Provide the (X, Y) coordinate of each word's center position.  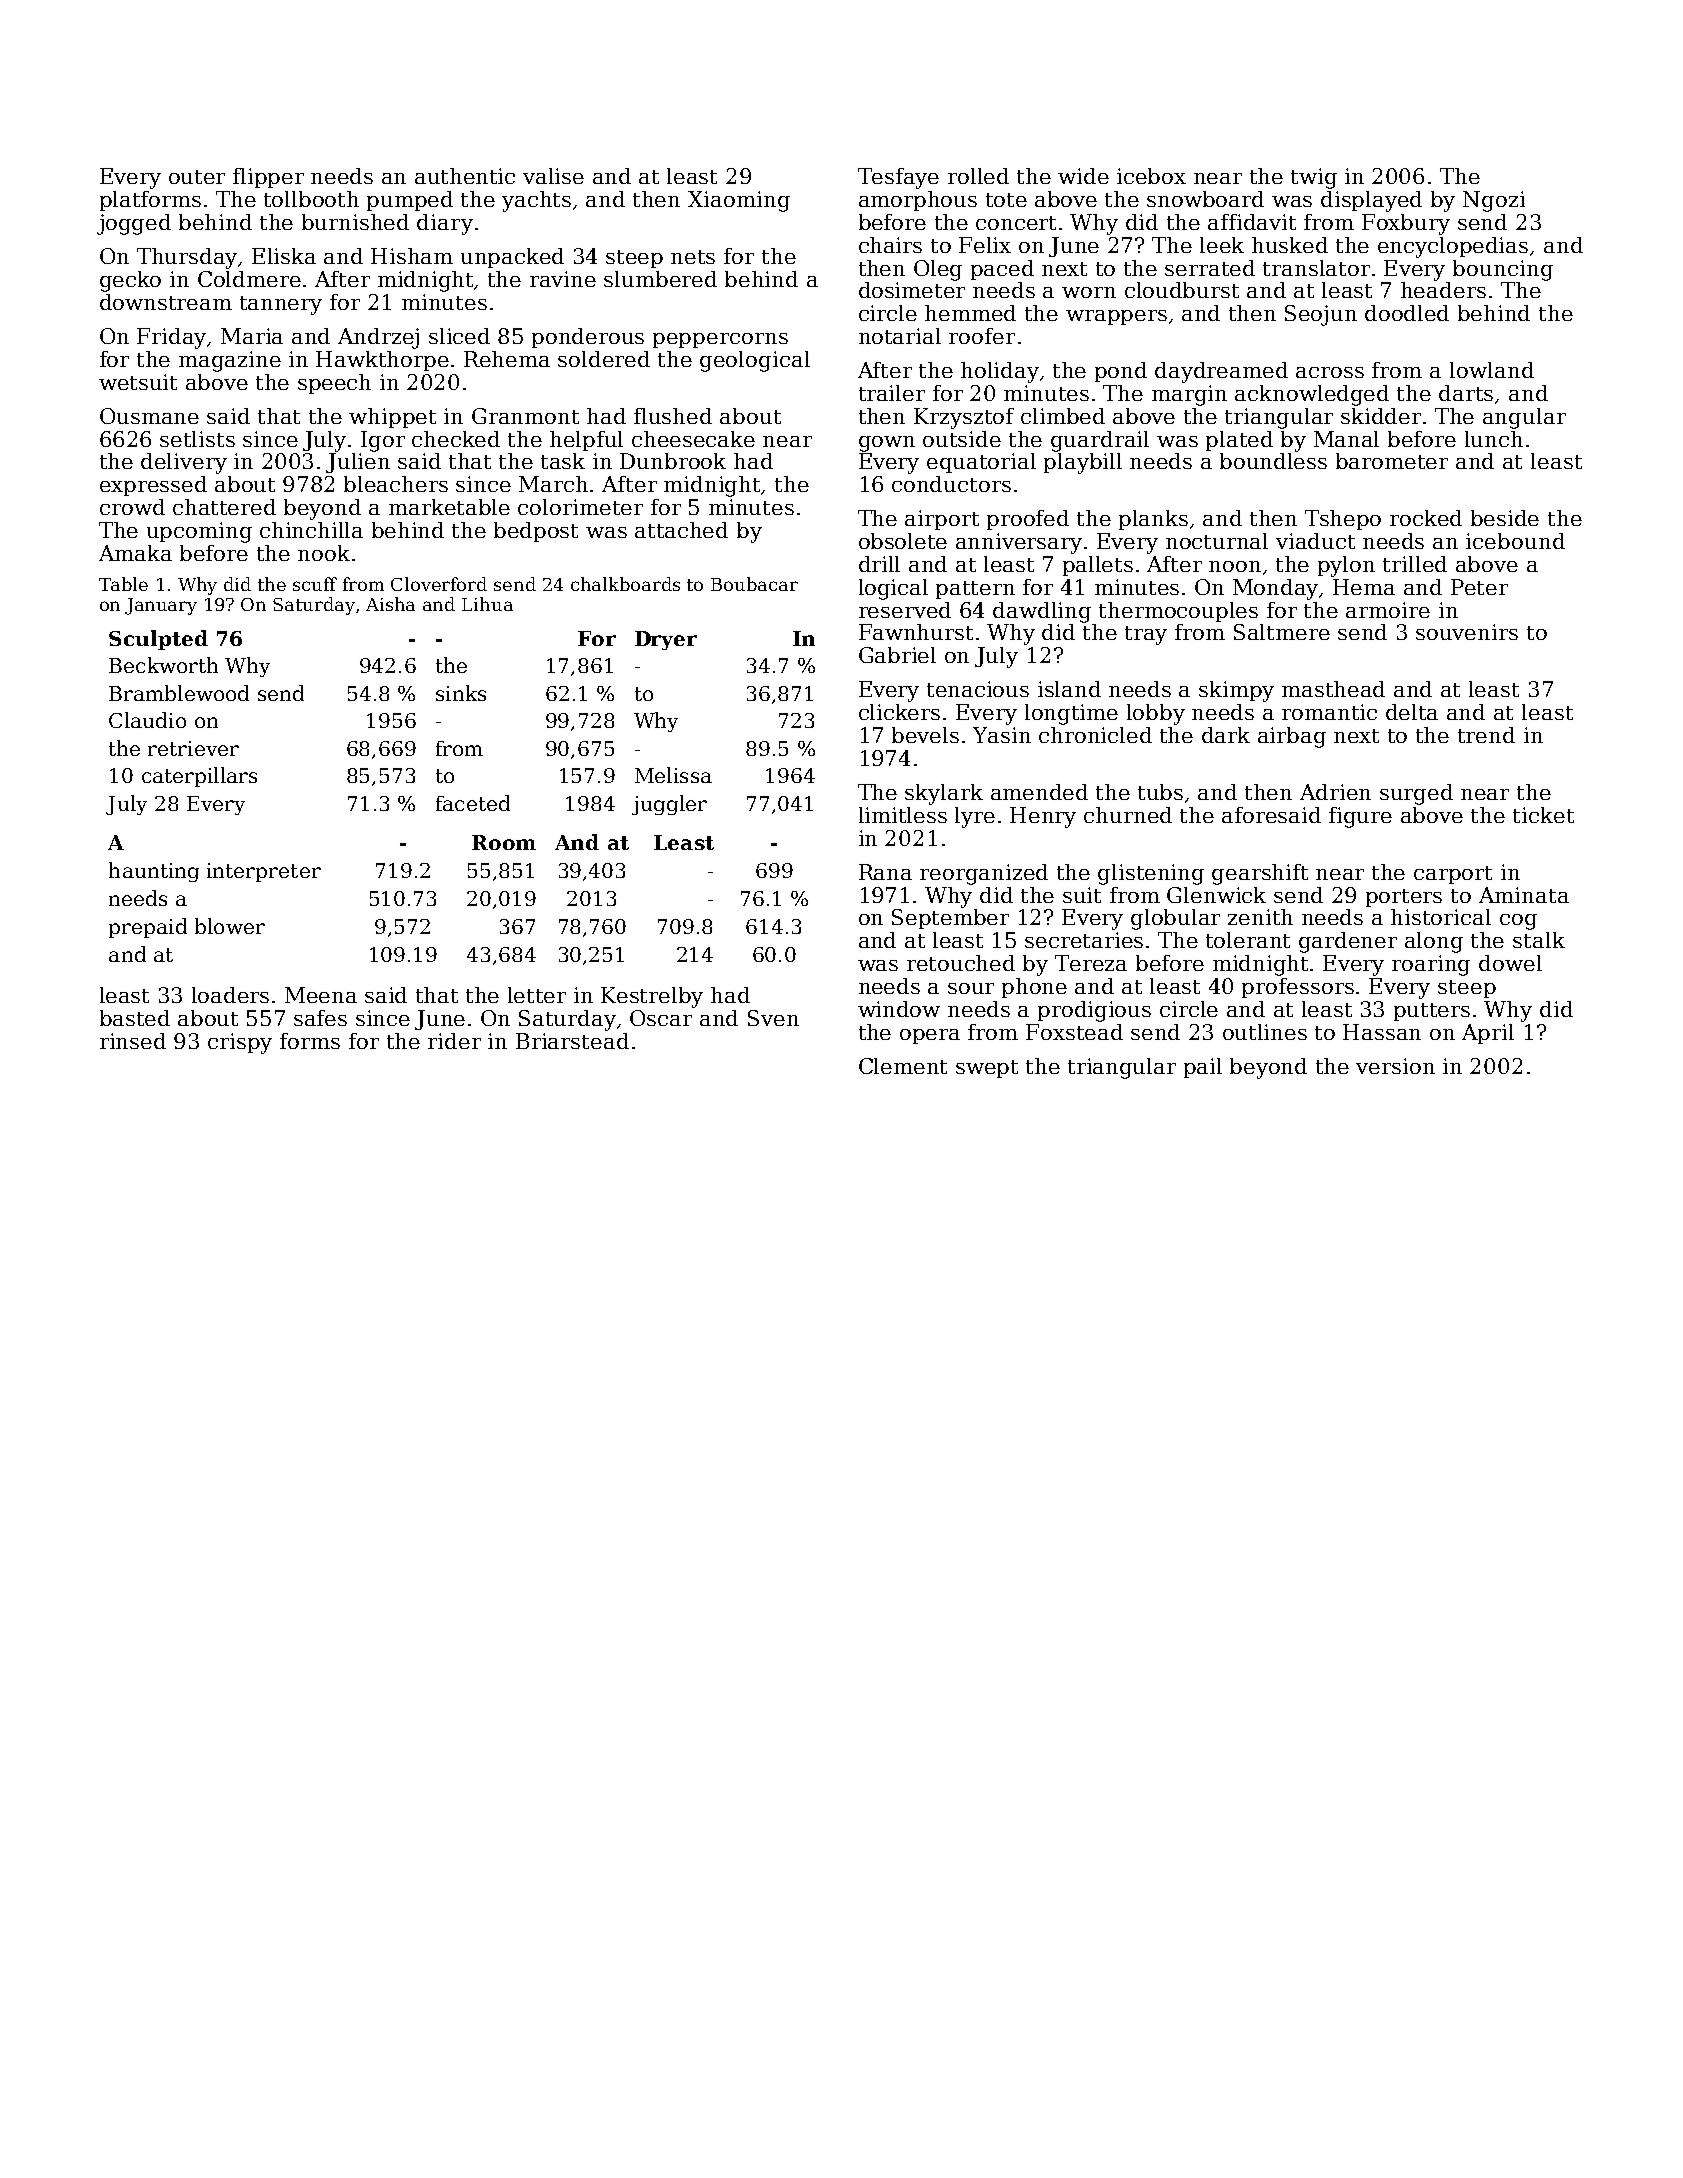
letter (537, 995)
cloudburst (1182, 290)
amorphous (918, 201)
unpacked (512, 258)
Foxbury (1406, 224)
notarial (900, 336)
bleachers (396, 484)
